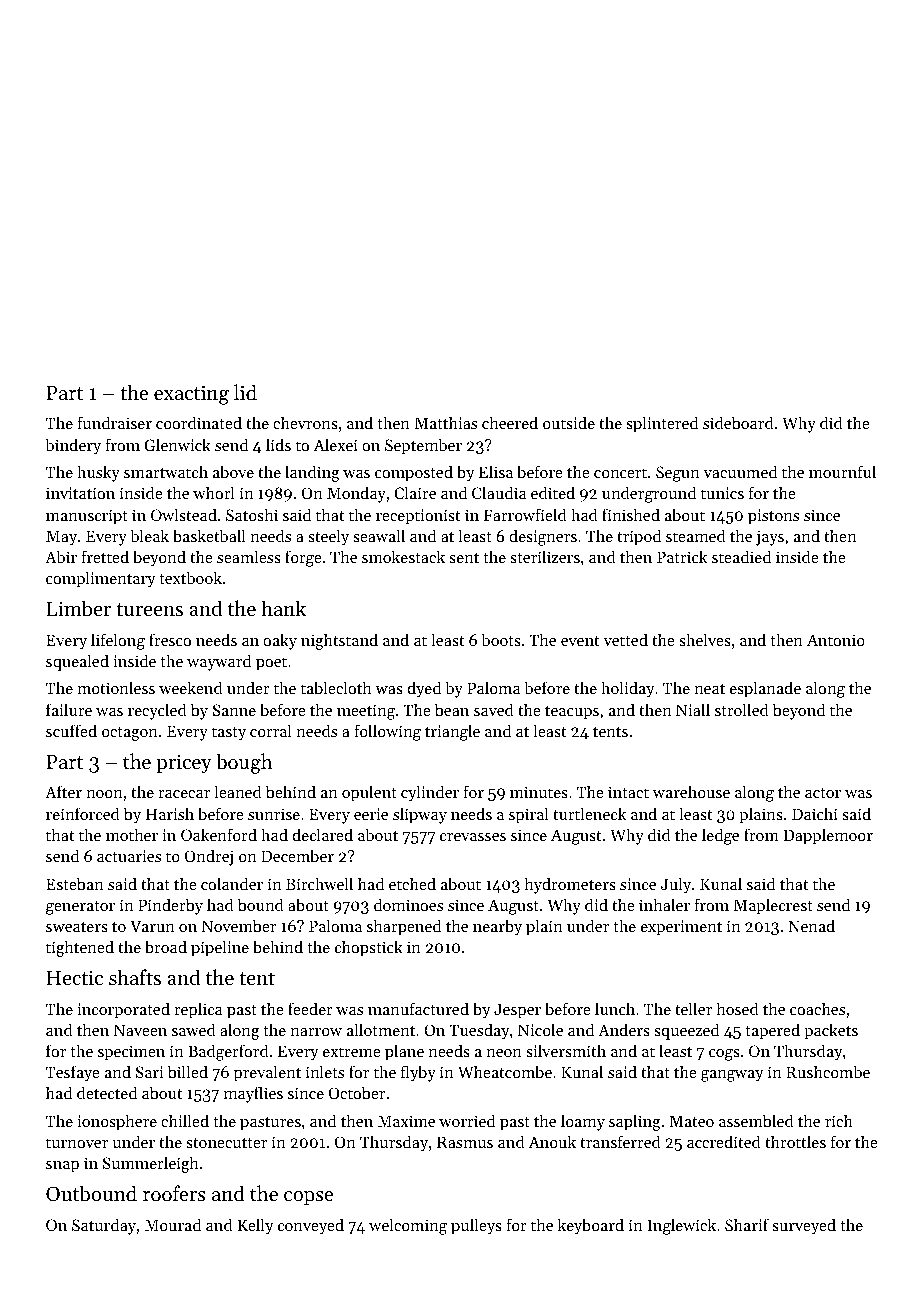 Image resolution: width=924 pixels, height=1308 pixels. Describe the element at coordinates (256, 1226) in the screenshot. I see `Kelly` at that location.
